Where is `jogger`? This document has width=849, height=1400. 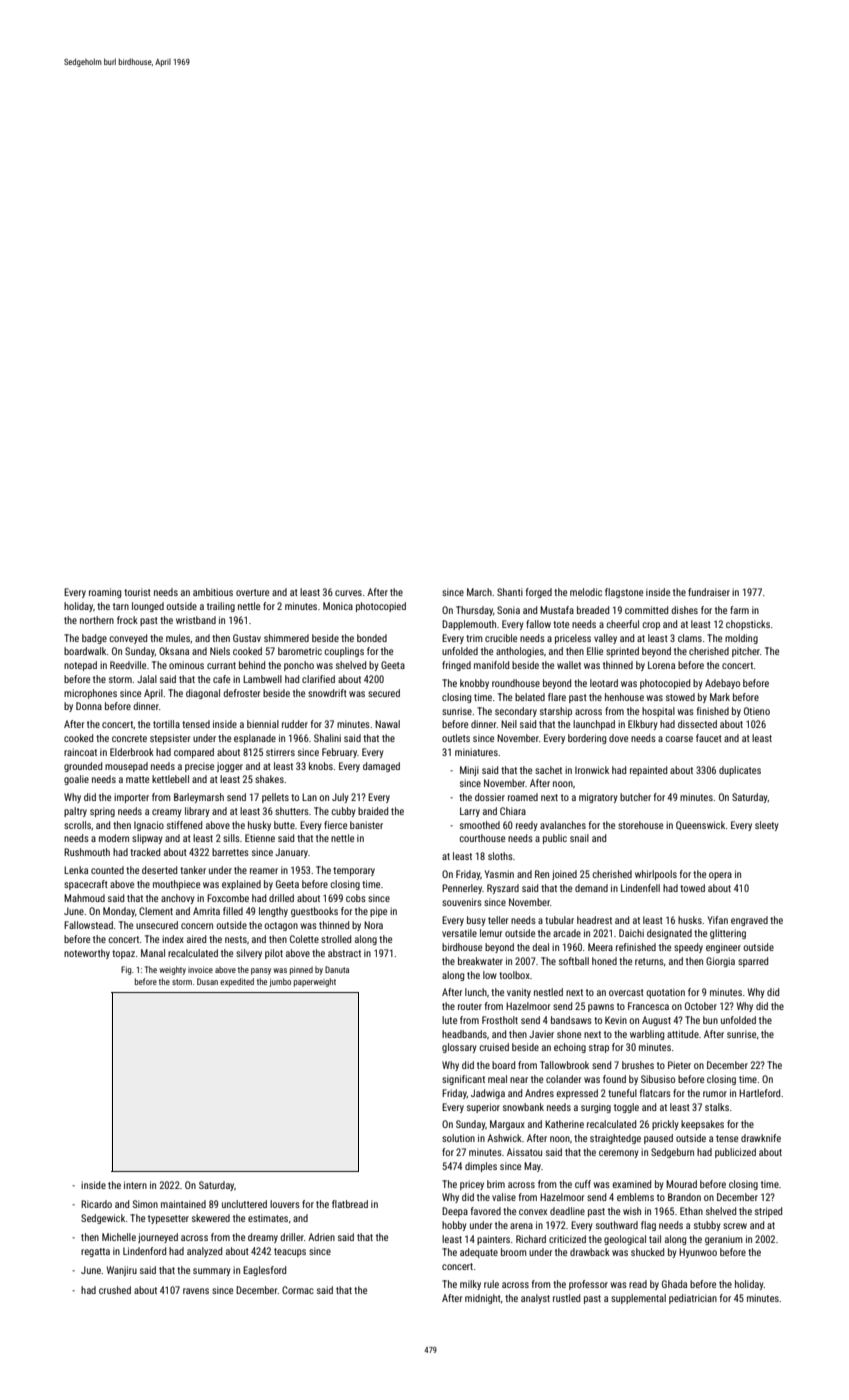 jogger is located at coordinates (230, 767).
